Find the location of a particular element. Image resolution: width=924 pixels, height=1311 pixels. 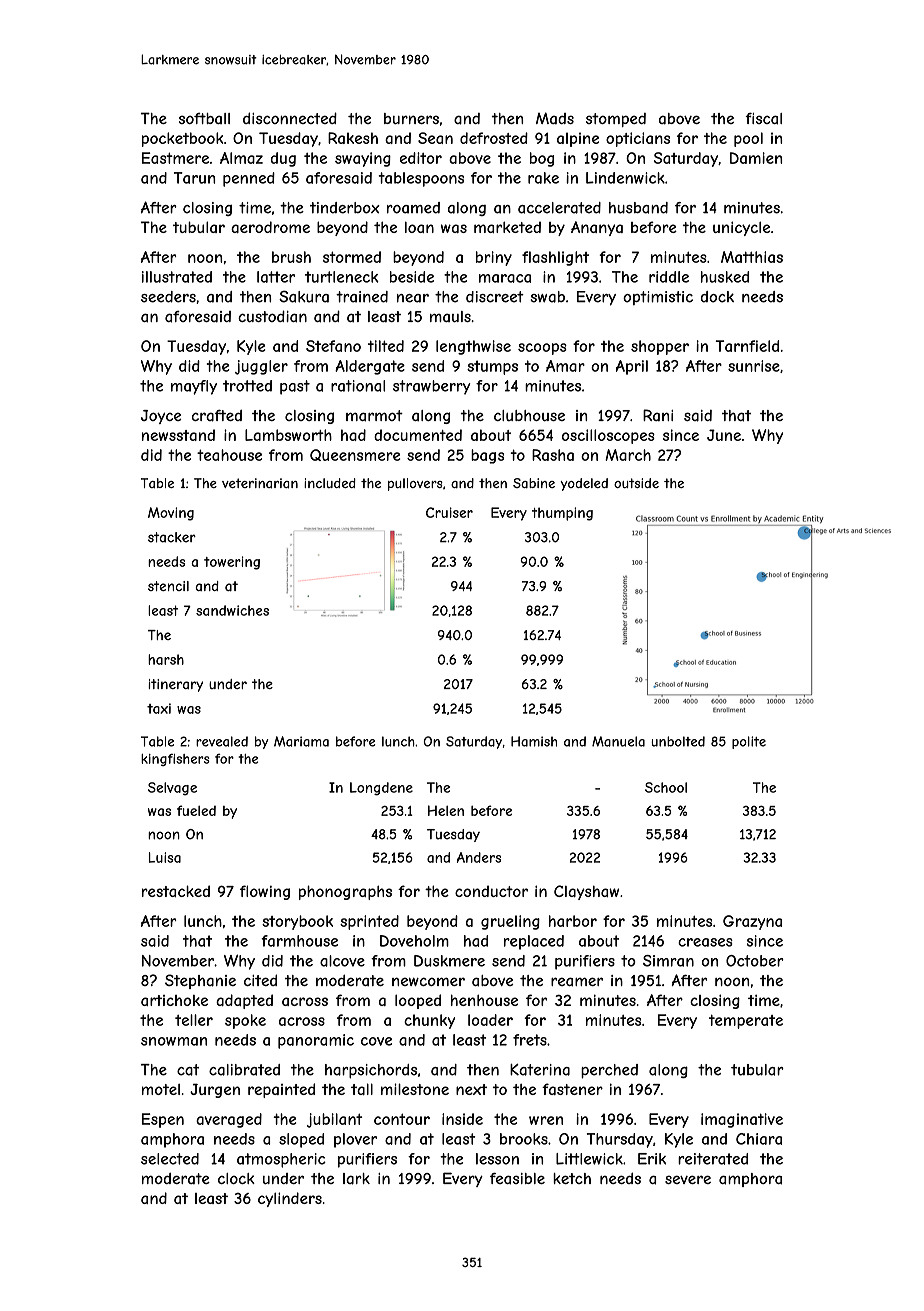

artichoke is located at coordinates (174, 1000).
